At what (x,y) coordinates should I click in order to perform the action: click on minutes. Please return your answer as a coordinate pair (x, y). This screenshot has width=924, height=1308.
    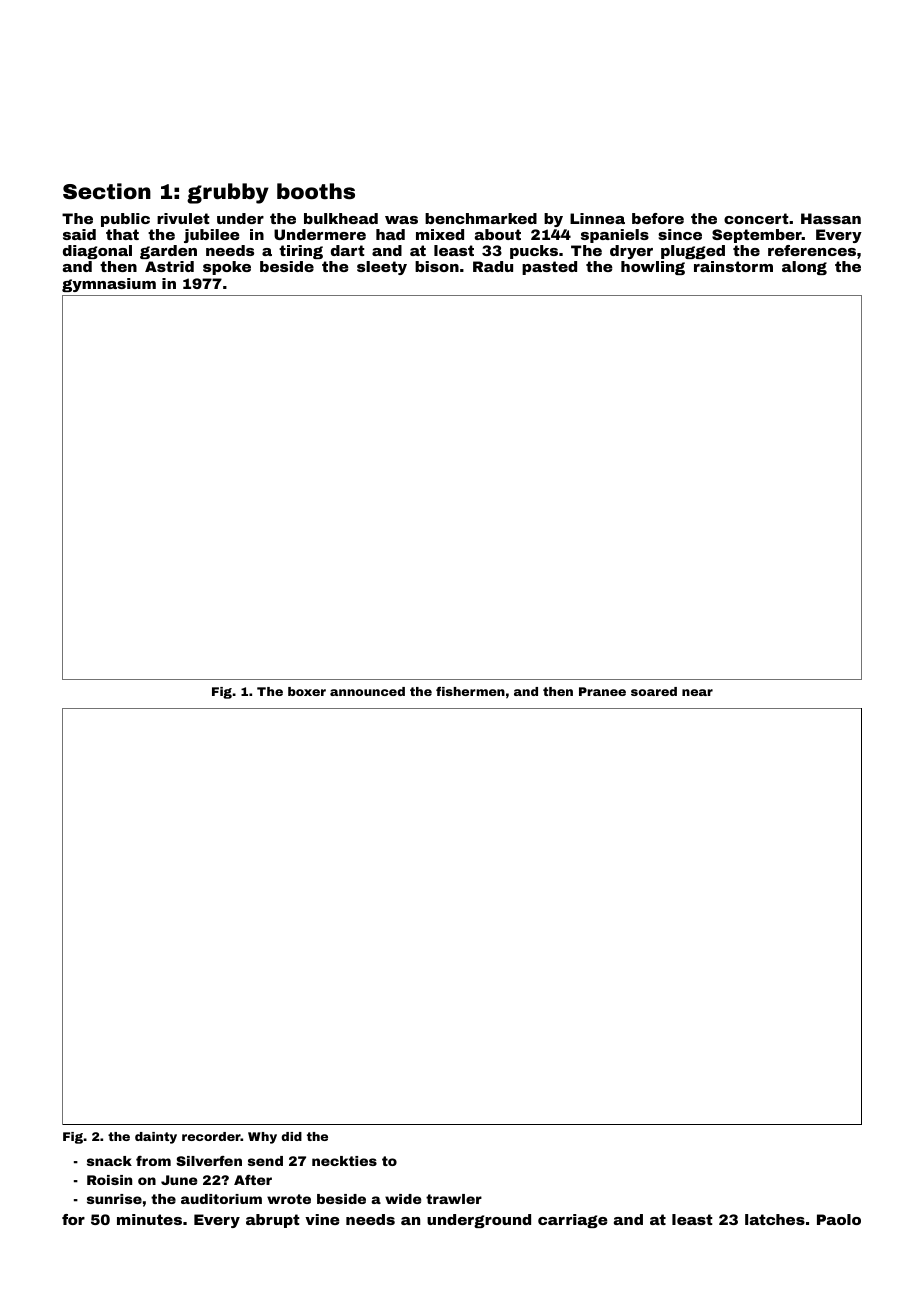
    Looking at the image, I should click on (149, 1219).
